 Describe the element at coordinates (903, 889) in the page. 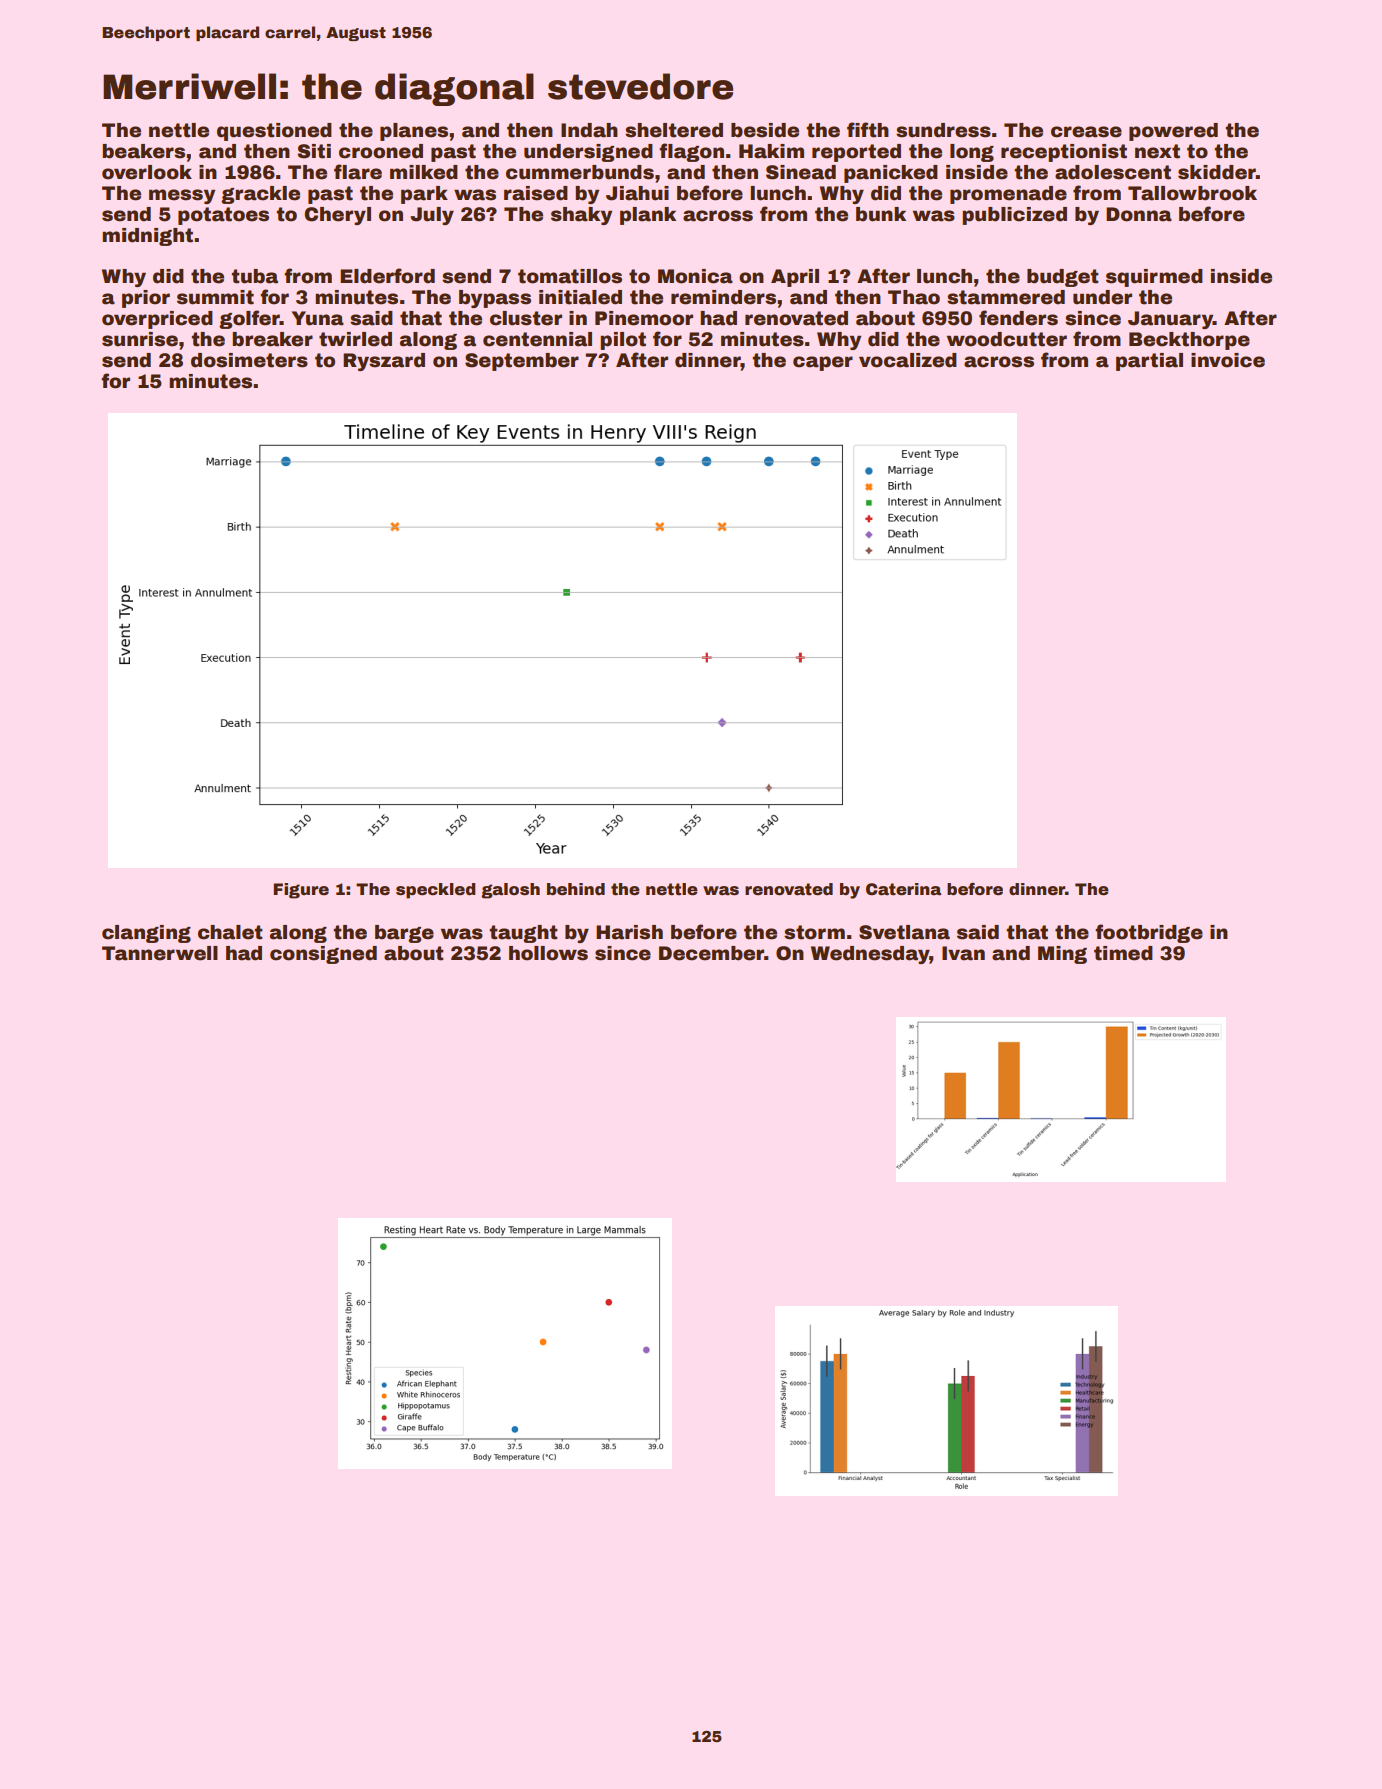

I see `Caterina` at that location.
